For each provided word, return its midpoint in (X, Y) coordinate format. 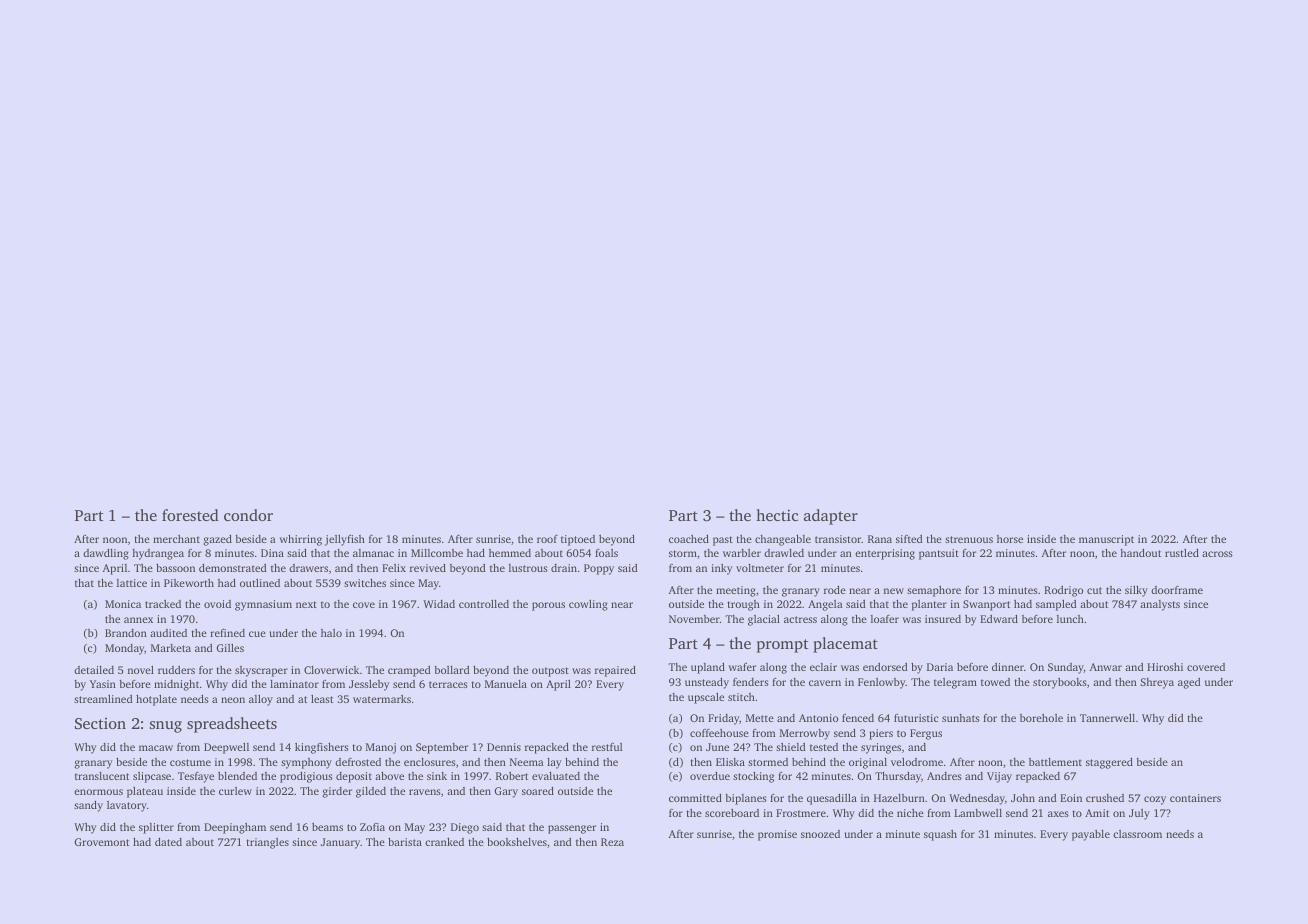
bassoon (175, 568)
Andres (944, 776)
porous (548, 606)
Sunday (1066, 668)
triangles (267, 843)
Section (100, 723)
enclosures (430, 762)
